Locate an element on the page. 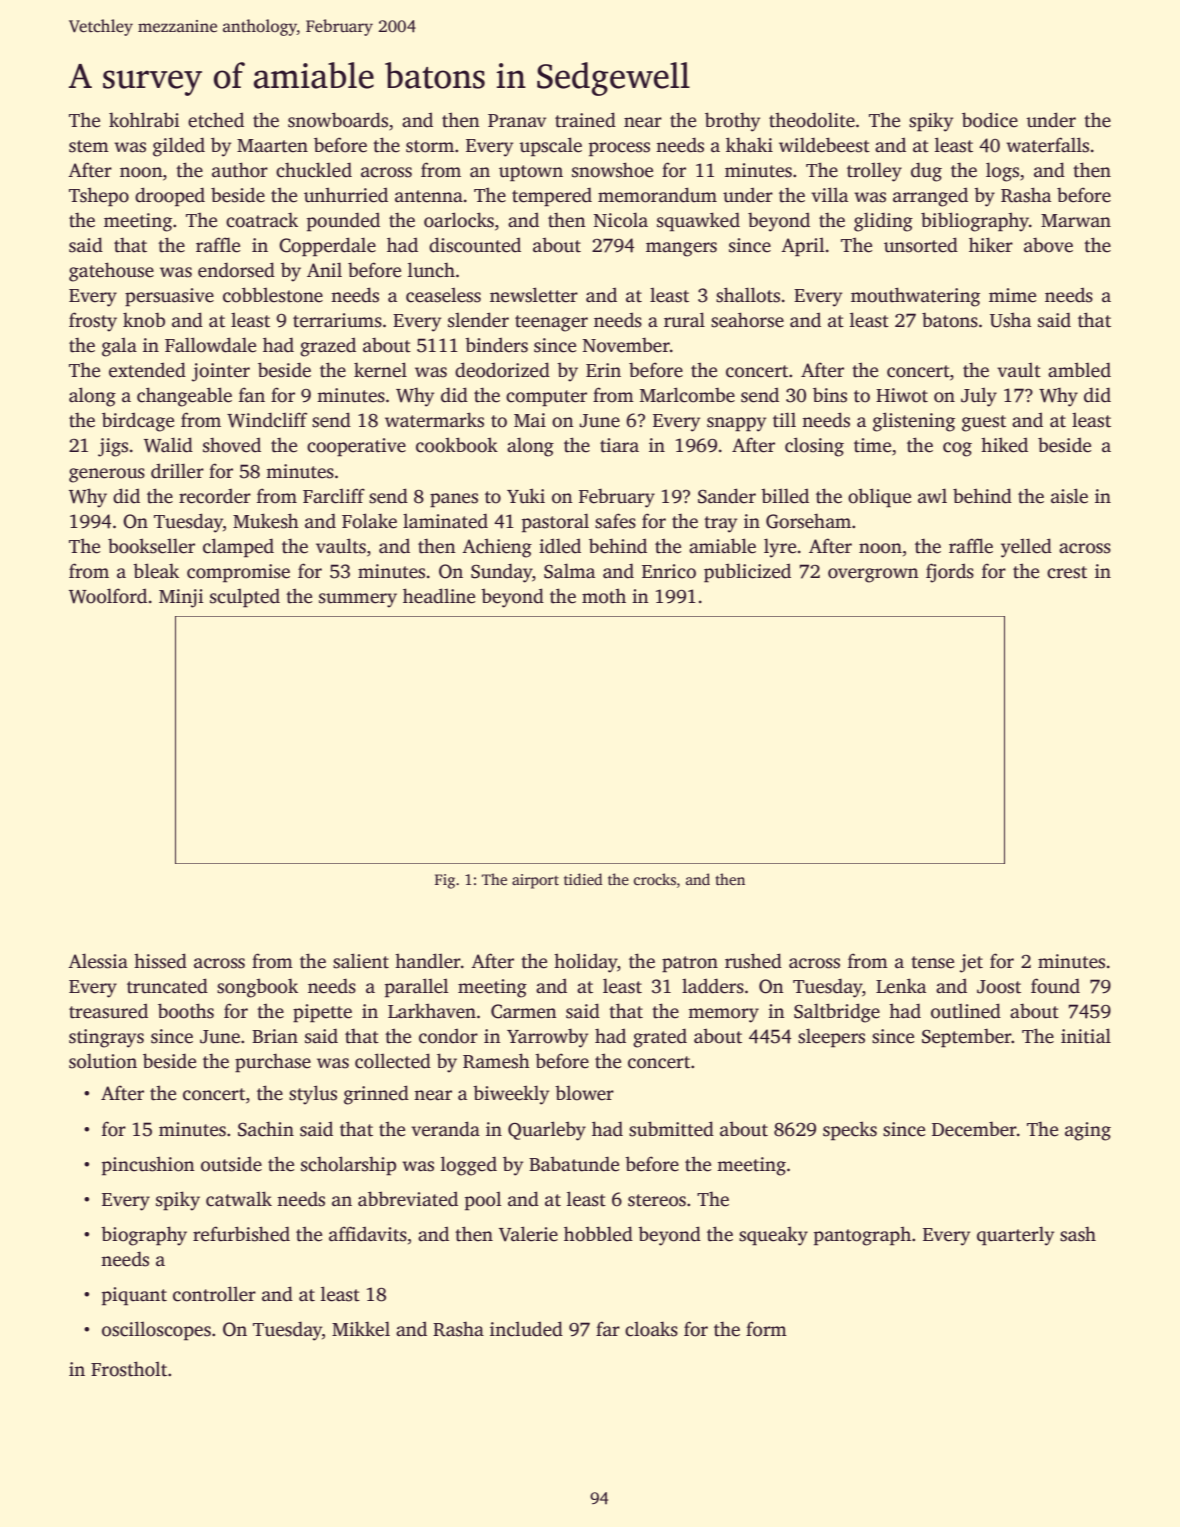 The width and height of the page is (1180, 1527). drooped is located at coordinates (170, 197).
